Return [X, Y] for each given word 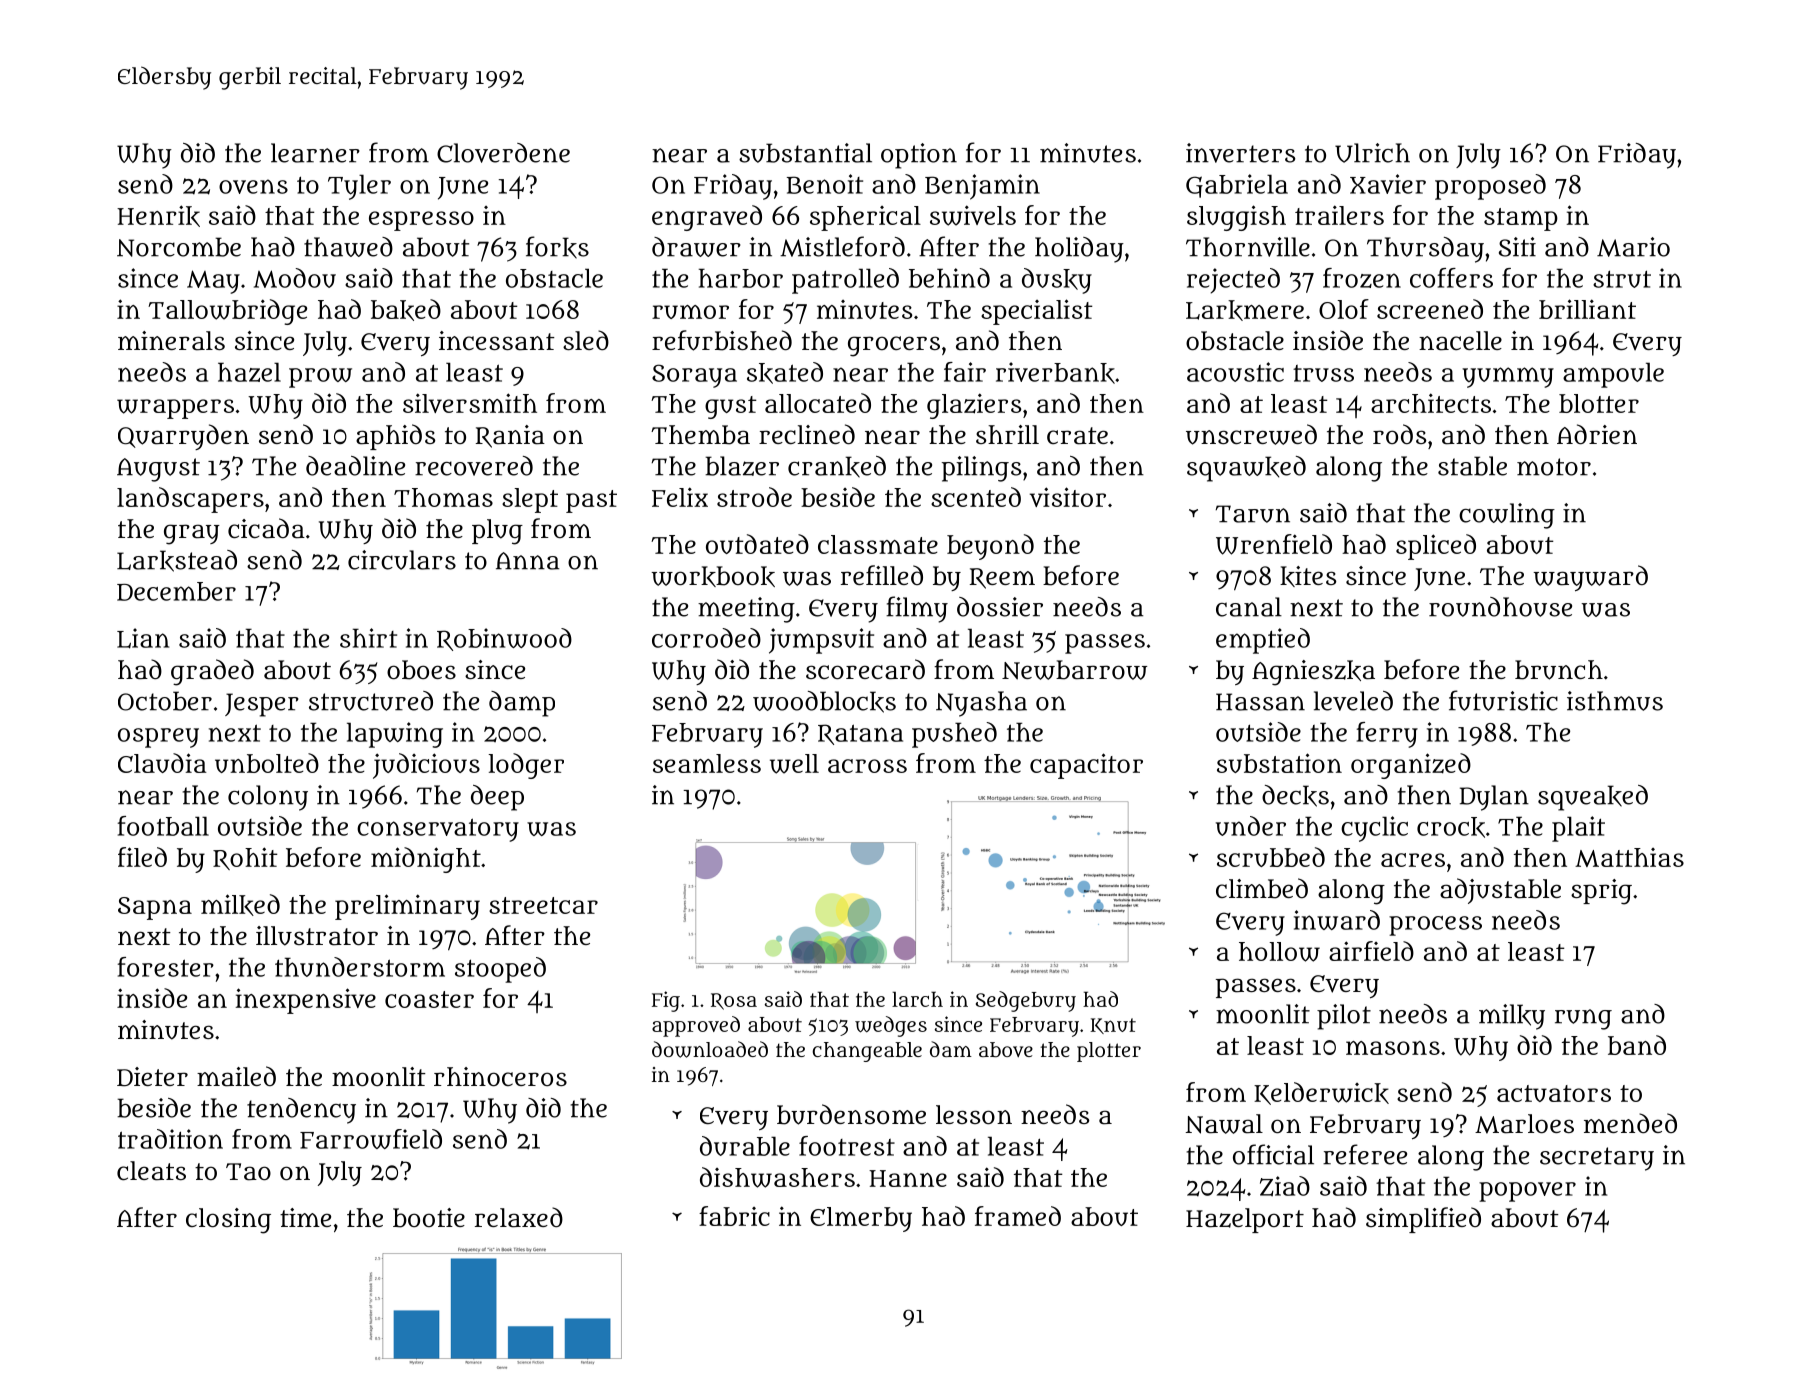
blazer [742, 466]
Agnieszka [1313, 673]
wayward [1590, 578]
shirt [368, 638]
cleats [151, 1171]
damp [522, 704]
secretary [1597, 1159]
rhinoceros [500, 1076]
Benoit [825, 184]
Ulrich [1372, 153]
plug [497, 532]
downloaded [710, 1049]
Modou [295, 278]
